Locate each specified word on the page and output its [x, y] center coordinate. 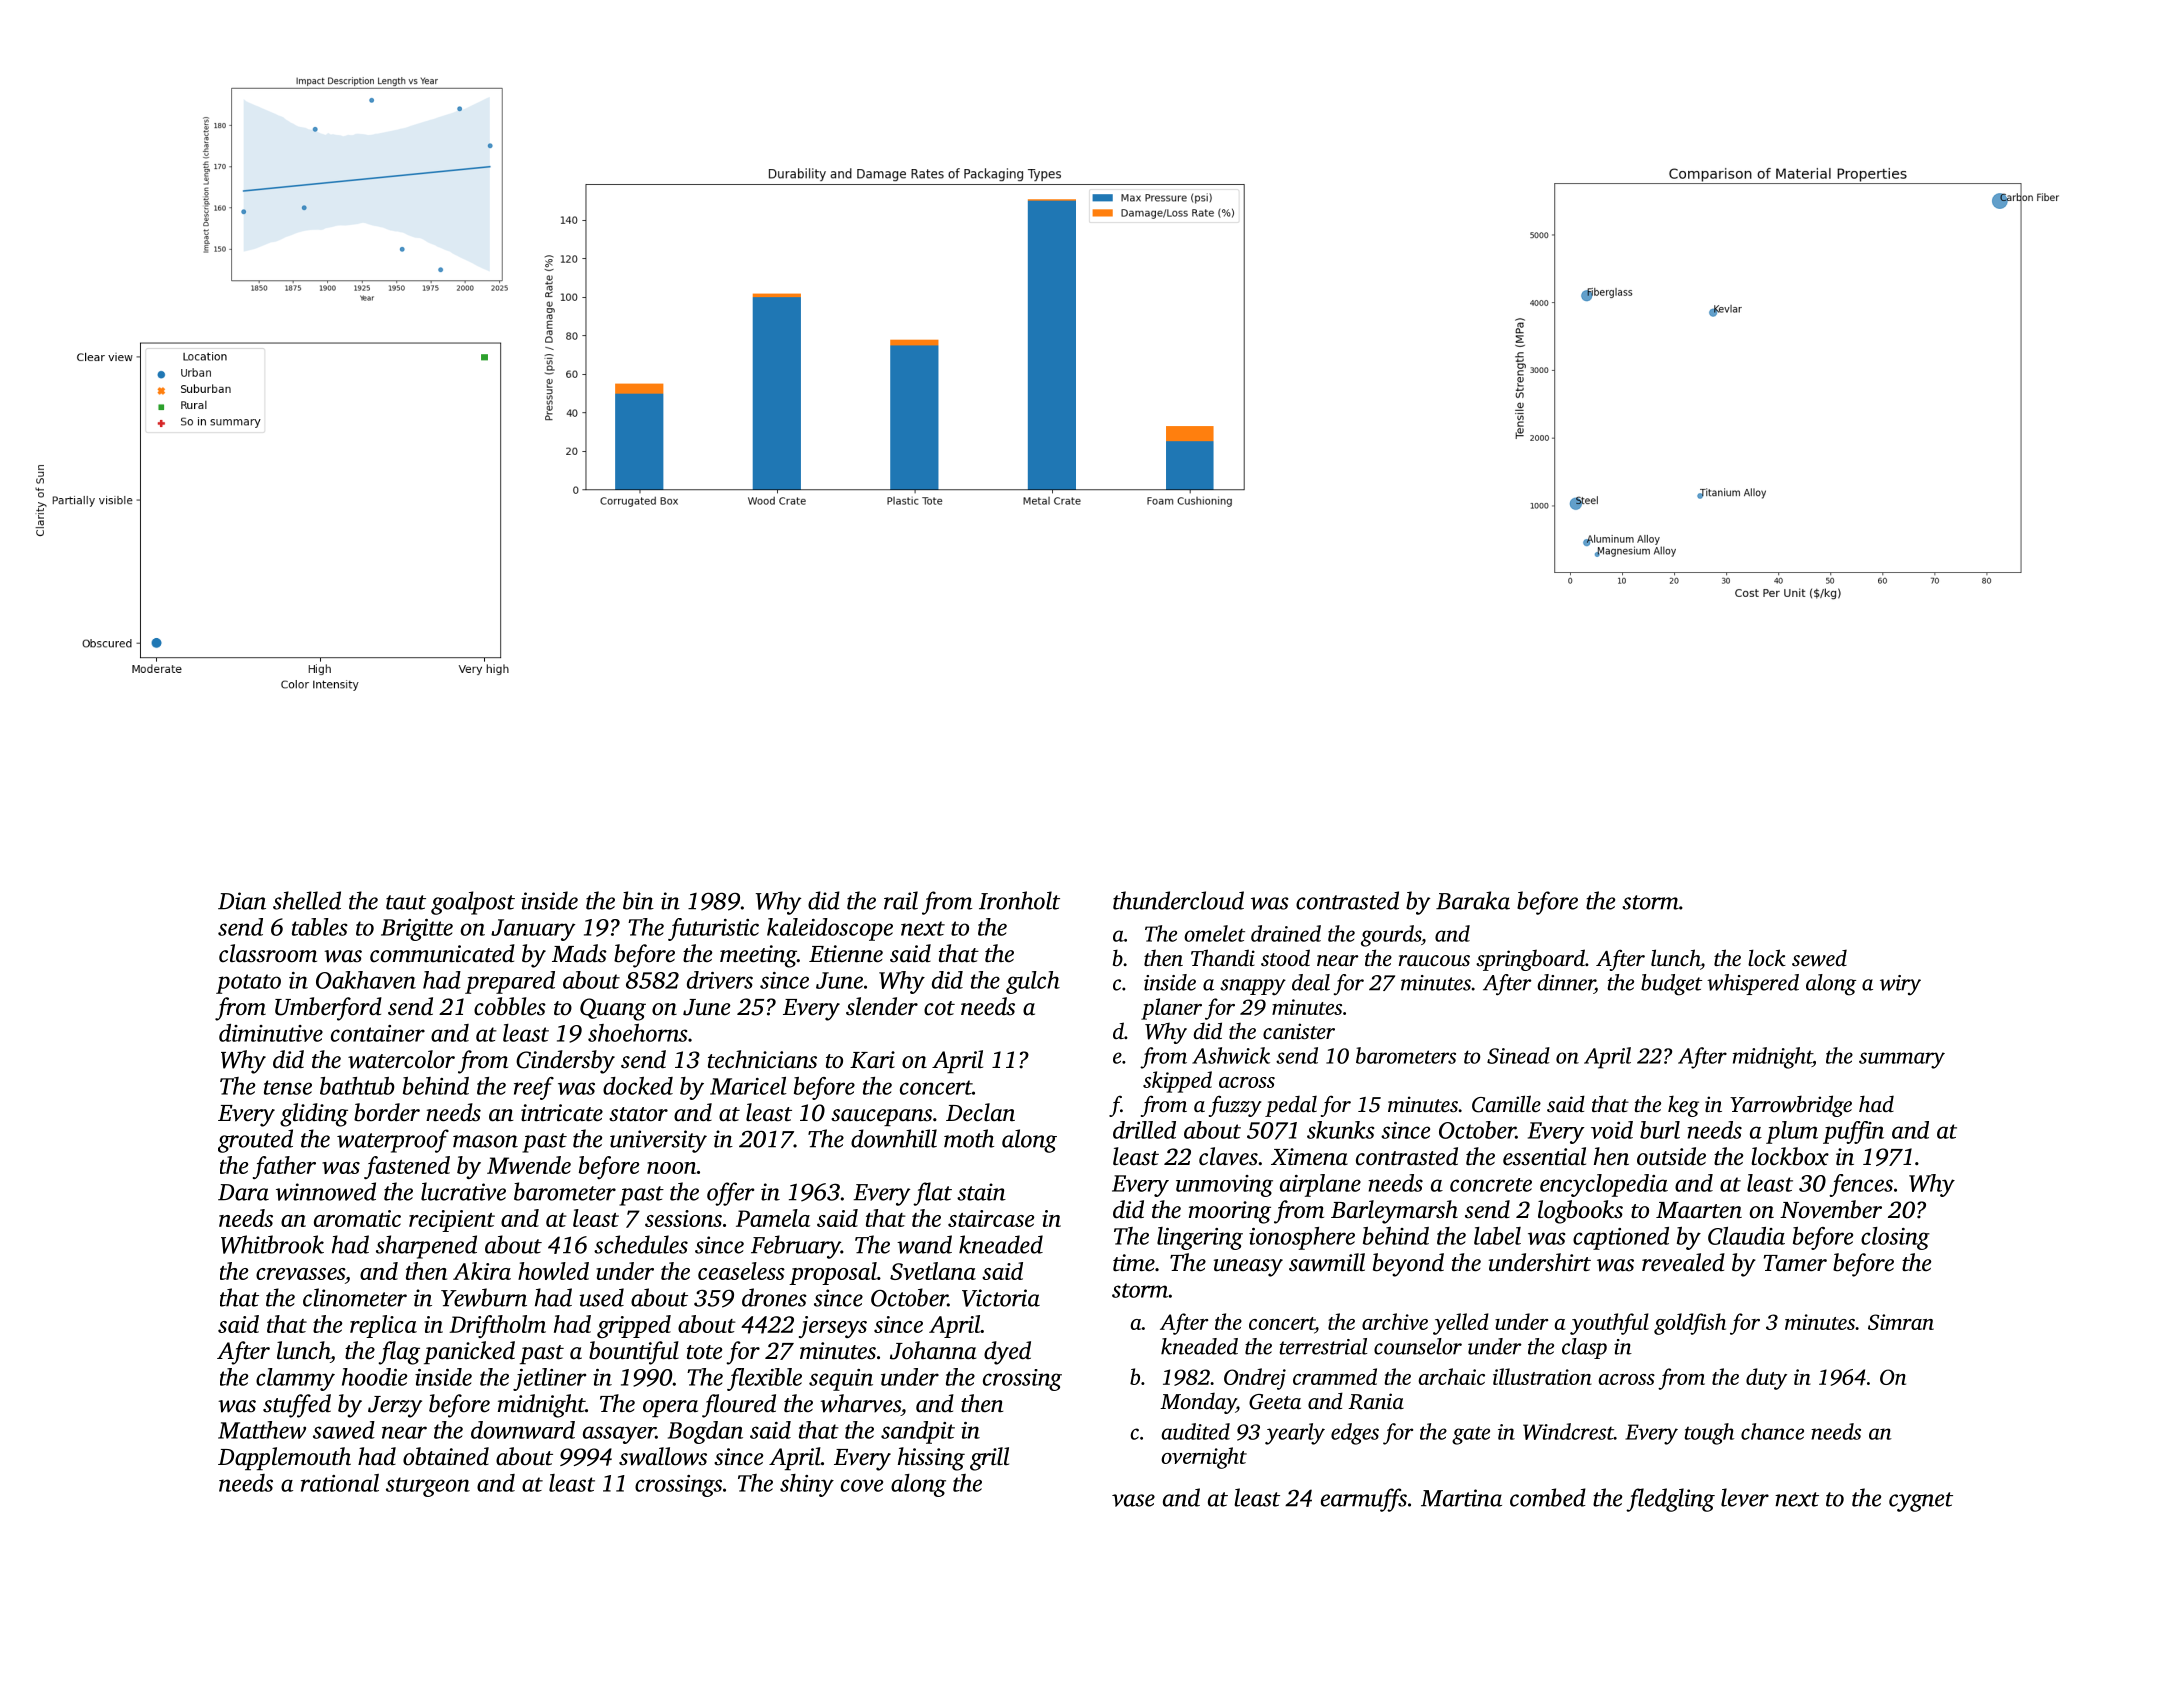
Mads [579, 953]
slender [882, 1006]
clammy [295, 1379]
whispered [1753, 984]
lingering [1200, 1238]
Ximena [1309, 1157]
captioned [1621, 1238]
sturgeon [428, 1487]
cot [939, 1008]
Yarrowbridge [1791, 1106]
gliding [314, 1115]
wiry [1900, 985]
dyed [1007, 1353]
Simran [1901, 1322]
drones [774, 1297]
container [378, 1033]
